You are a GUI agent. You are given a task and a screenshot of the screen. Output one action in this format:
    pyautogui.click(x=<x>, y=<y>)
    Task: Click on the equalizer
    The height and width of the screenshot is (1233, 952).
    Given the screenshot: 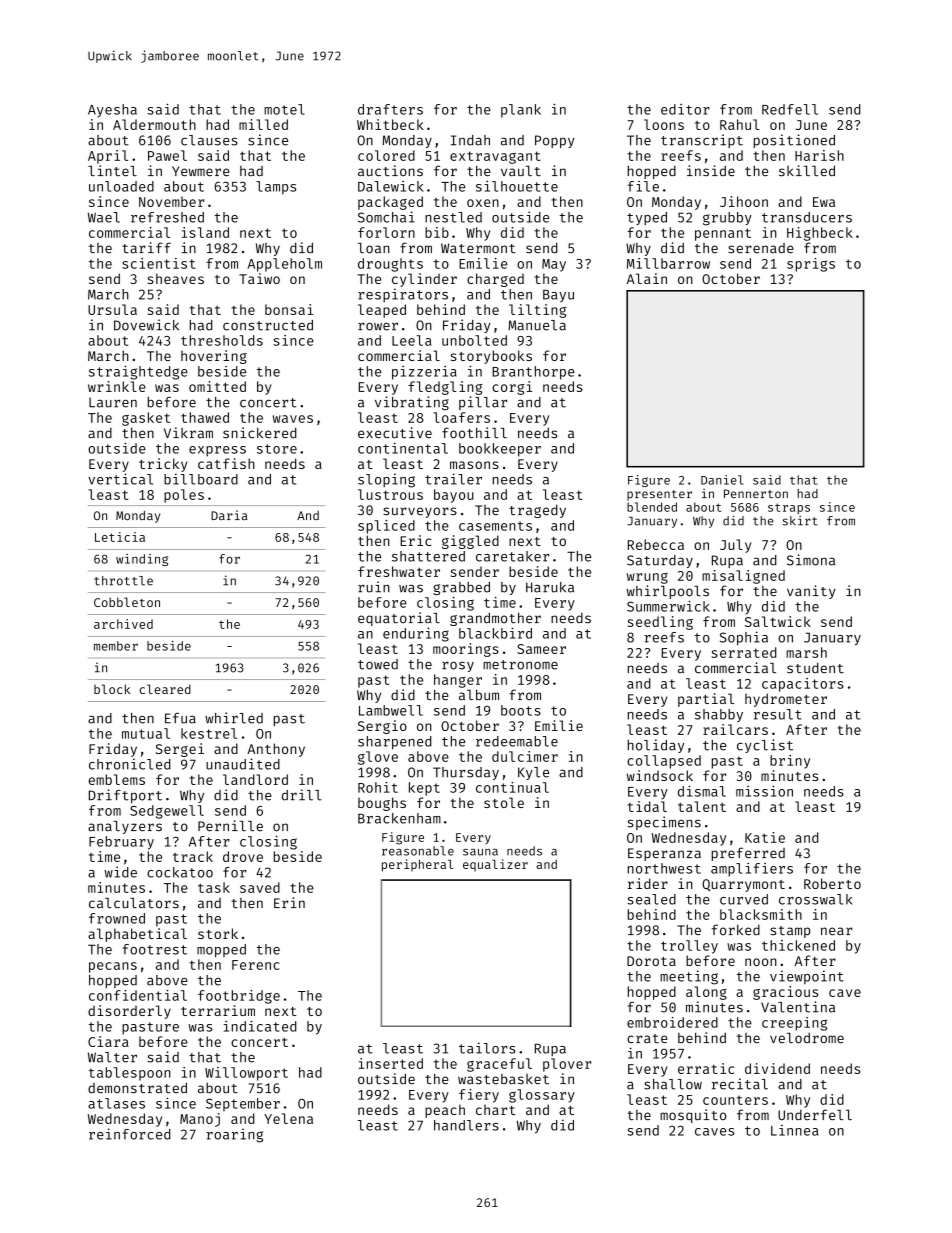 What is the action you would take?
    pyautogui.click(x=495, y=865)
